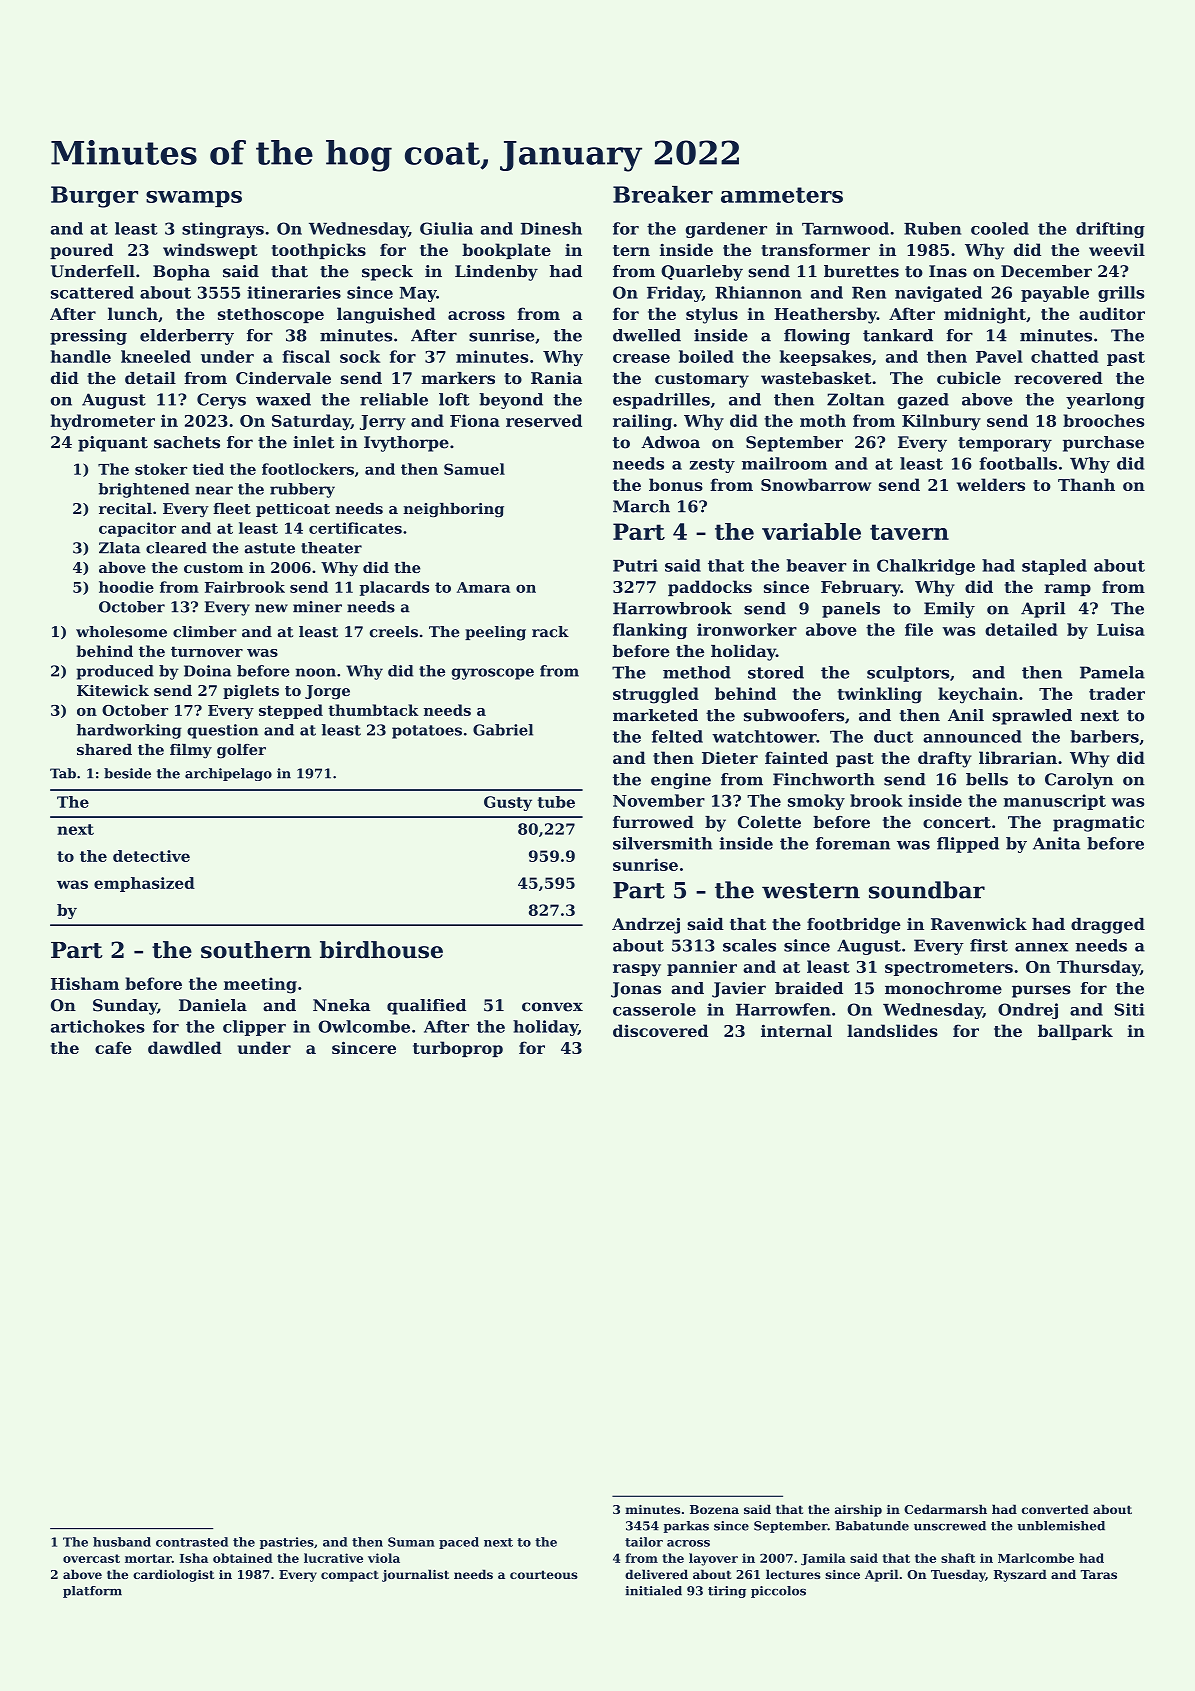 The image size is (1195, 1691). I want to click on payable, so click(1055, 294).
